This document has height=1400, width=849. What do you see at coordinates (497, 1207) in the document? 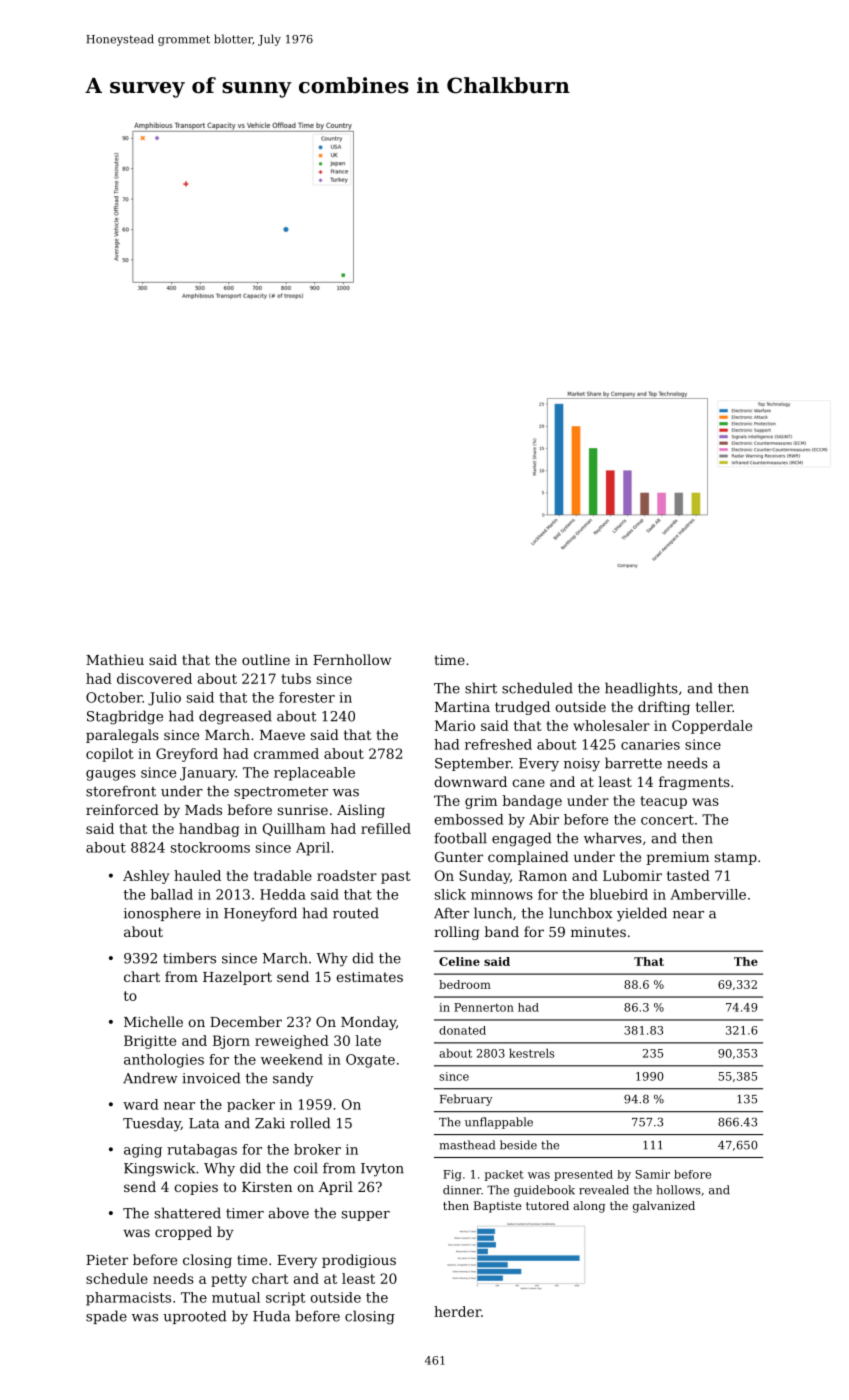
I see `Baptiste` at bounding box center [497, 1207].
